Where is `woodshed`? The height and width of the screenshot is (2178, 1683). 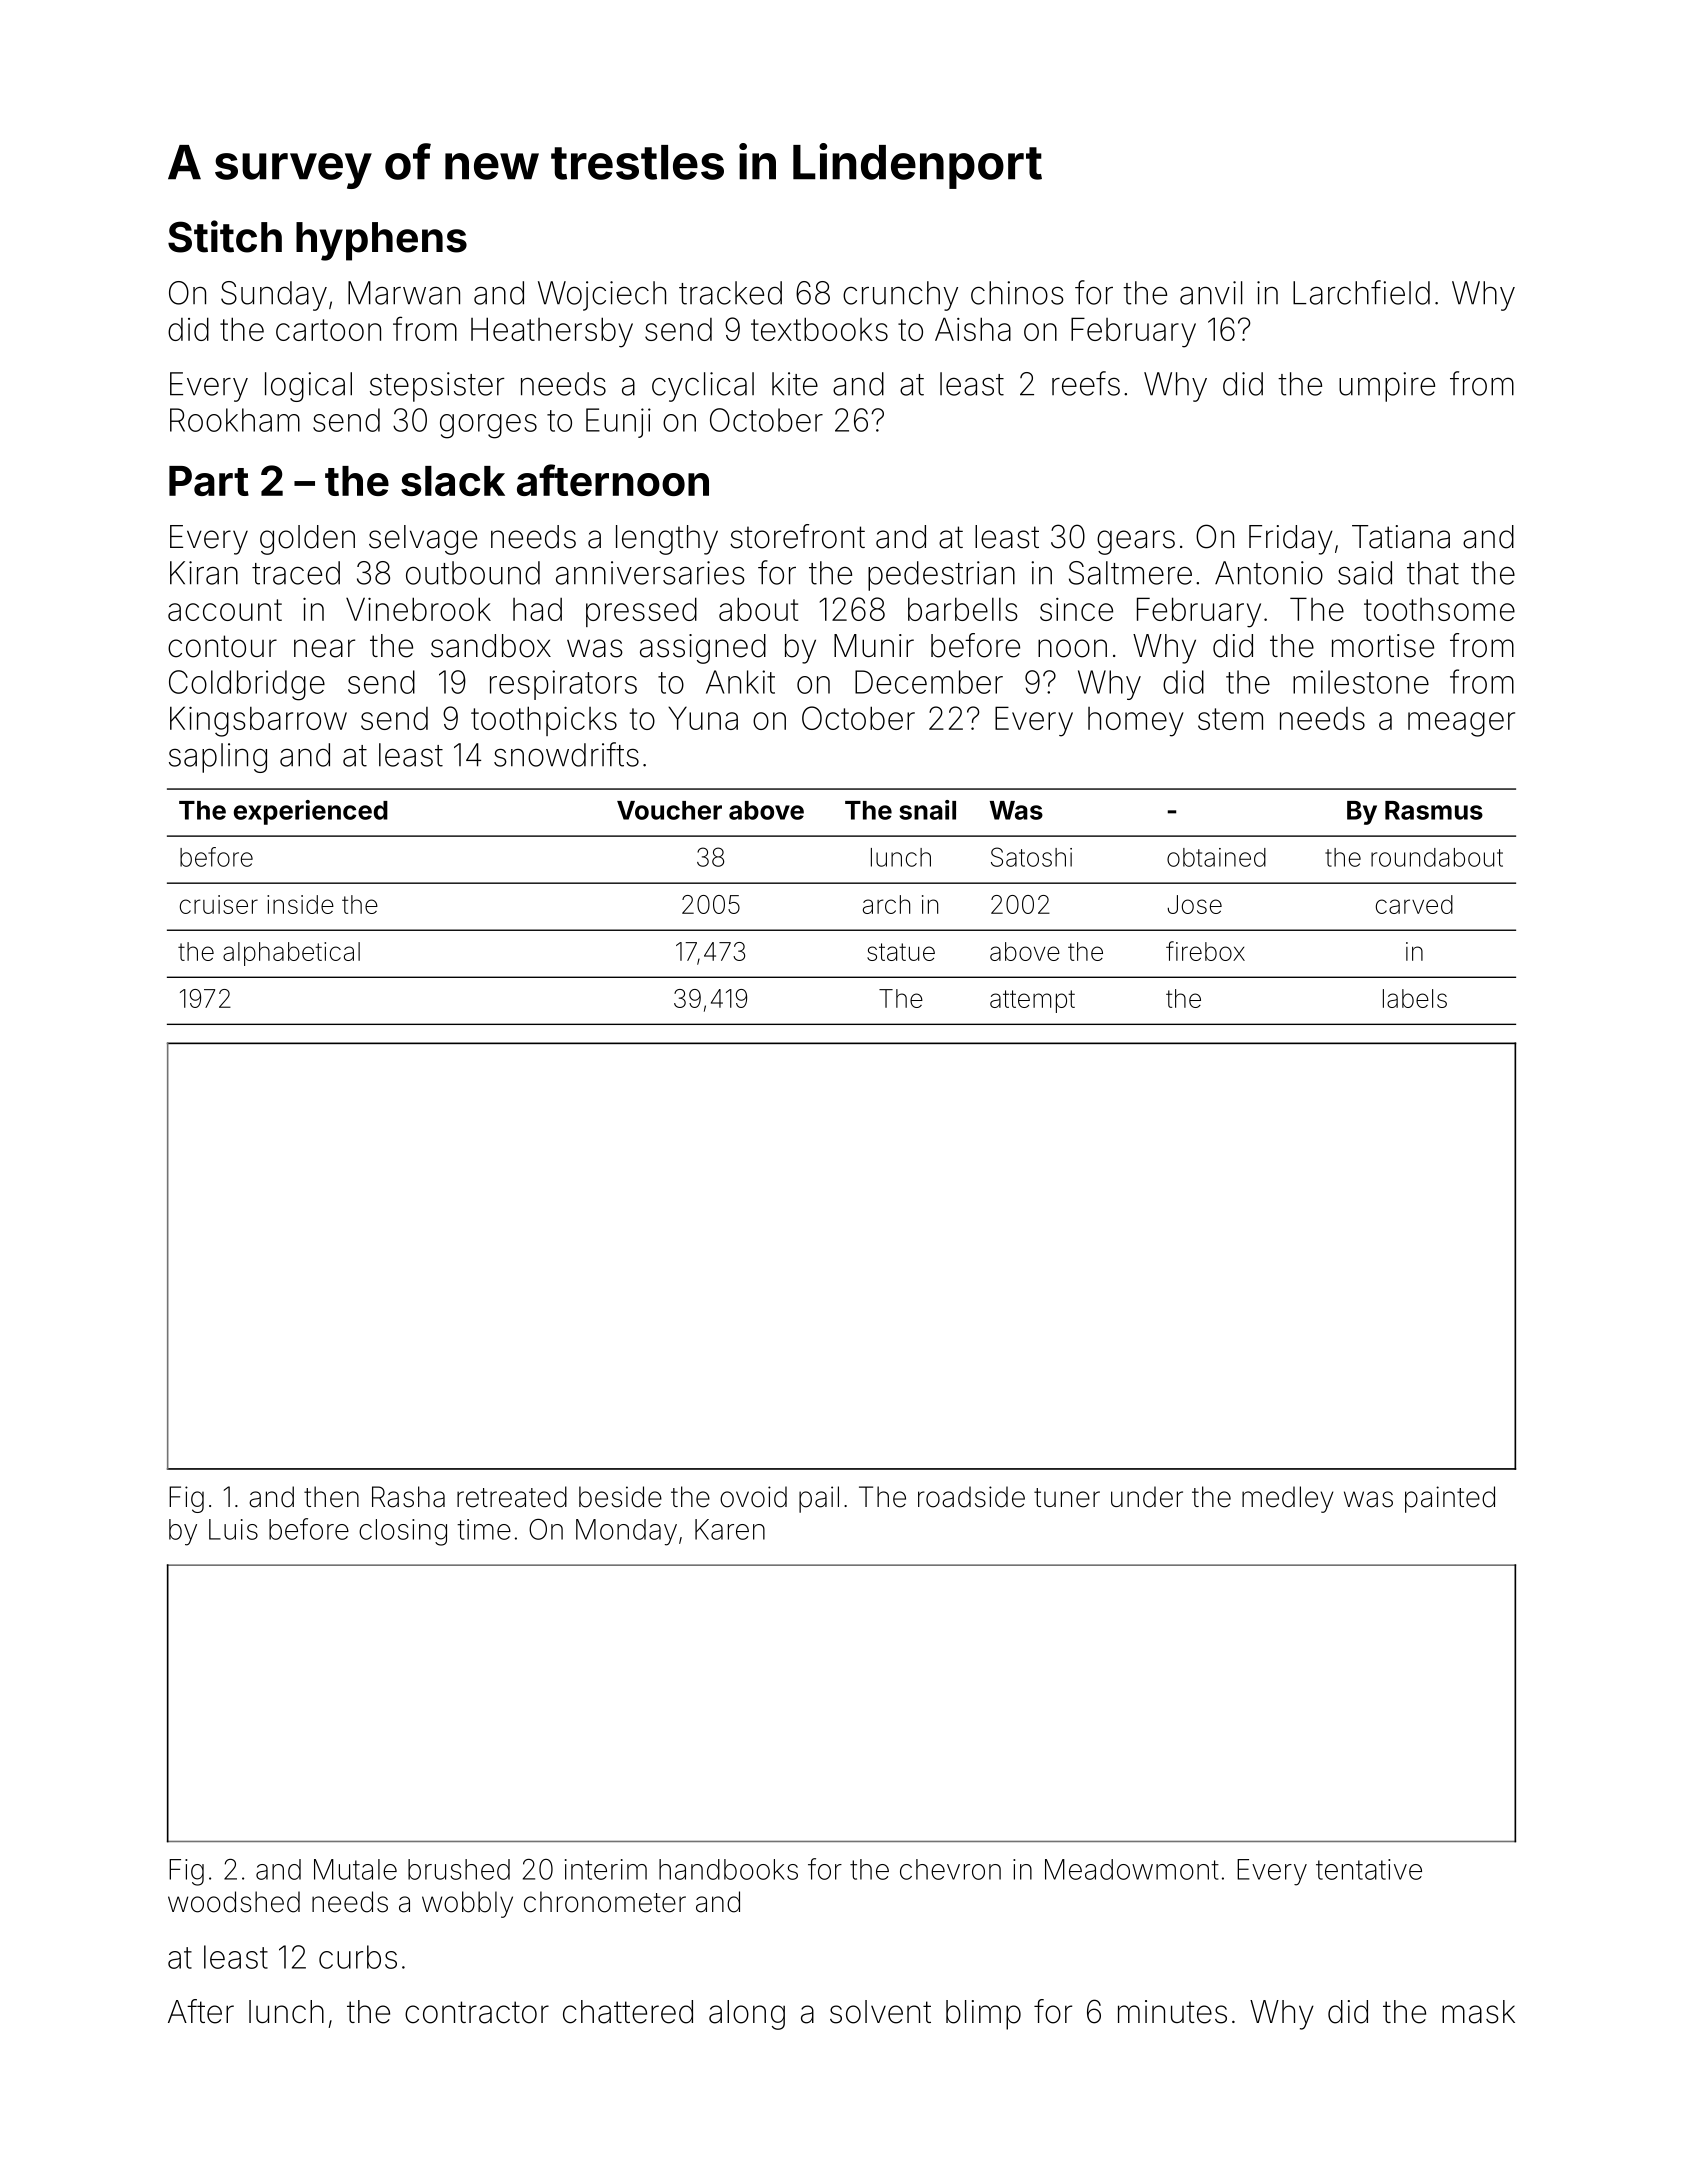 woodshed is located at coordinates (234, 1902).
